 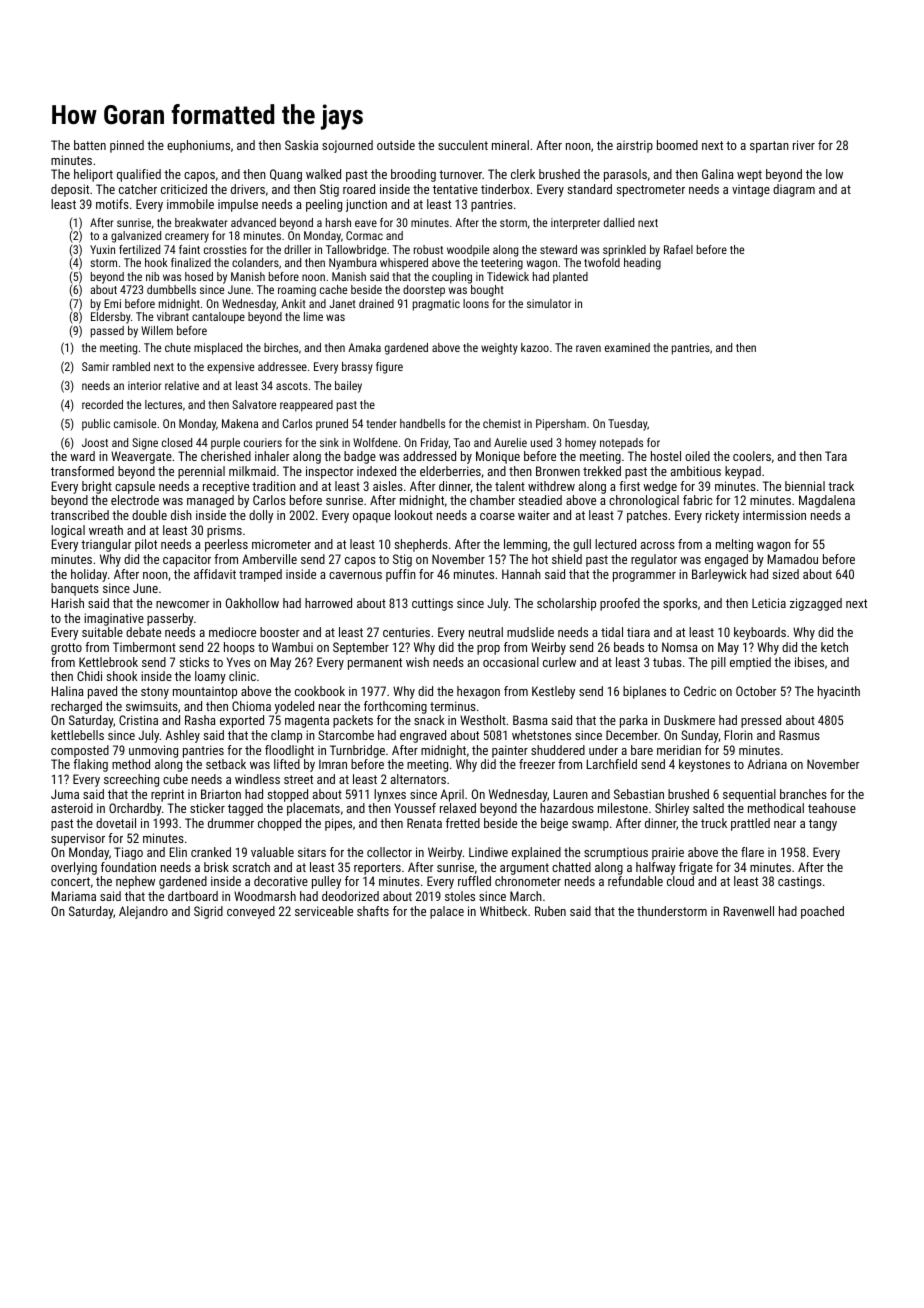 I want to click on programmer, so click(x=644, y=577).
